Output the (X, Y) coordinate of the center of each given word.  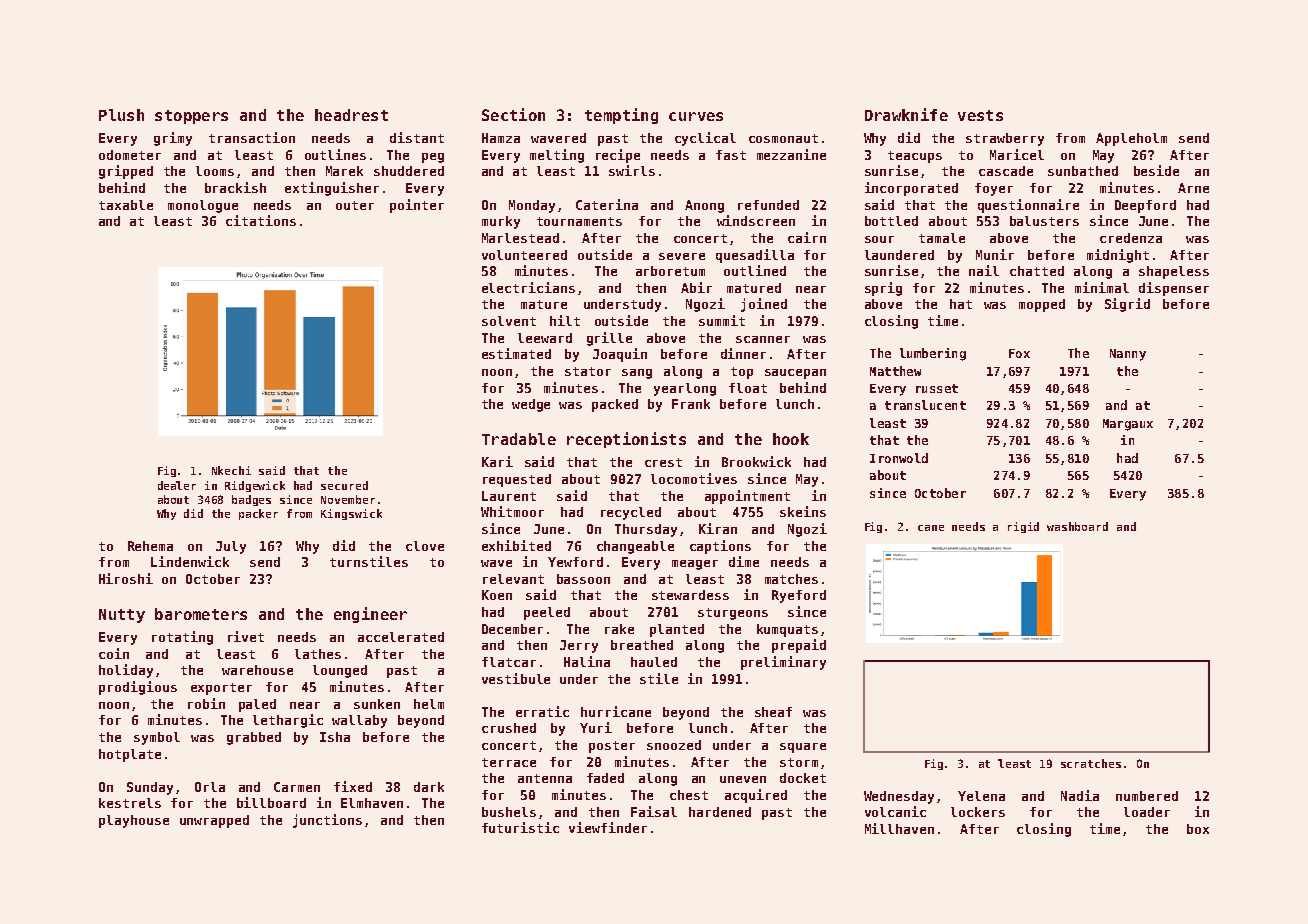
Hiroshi (126, 578)
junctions (327, 821)
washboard (1077, 526)
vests (980, 115)
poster (612, 747)
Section (513, 114)
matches (791, 579)
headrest (351, 115)
